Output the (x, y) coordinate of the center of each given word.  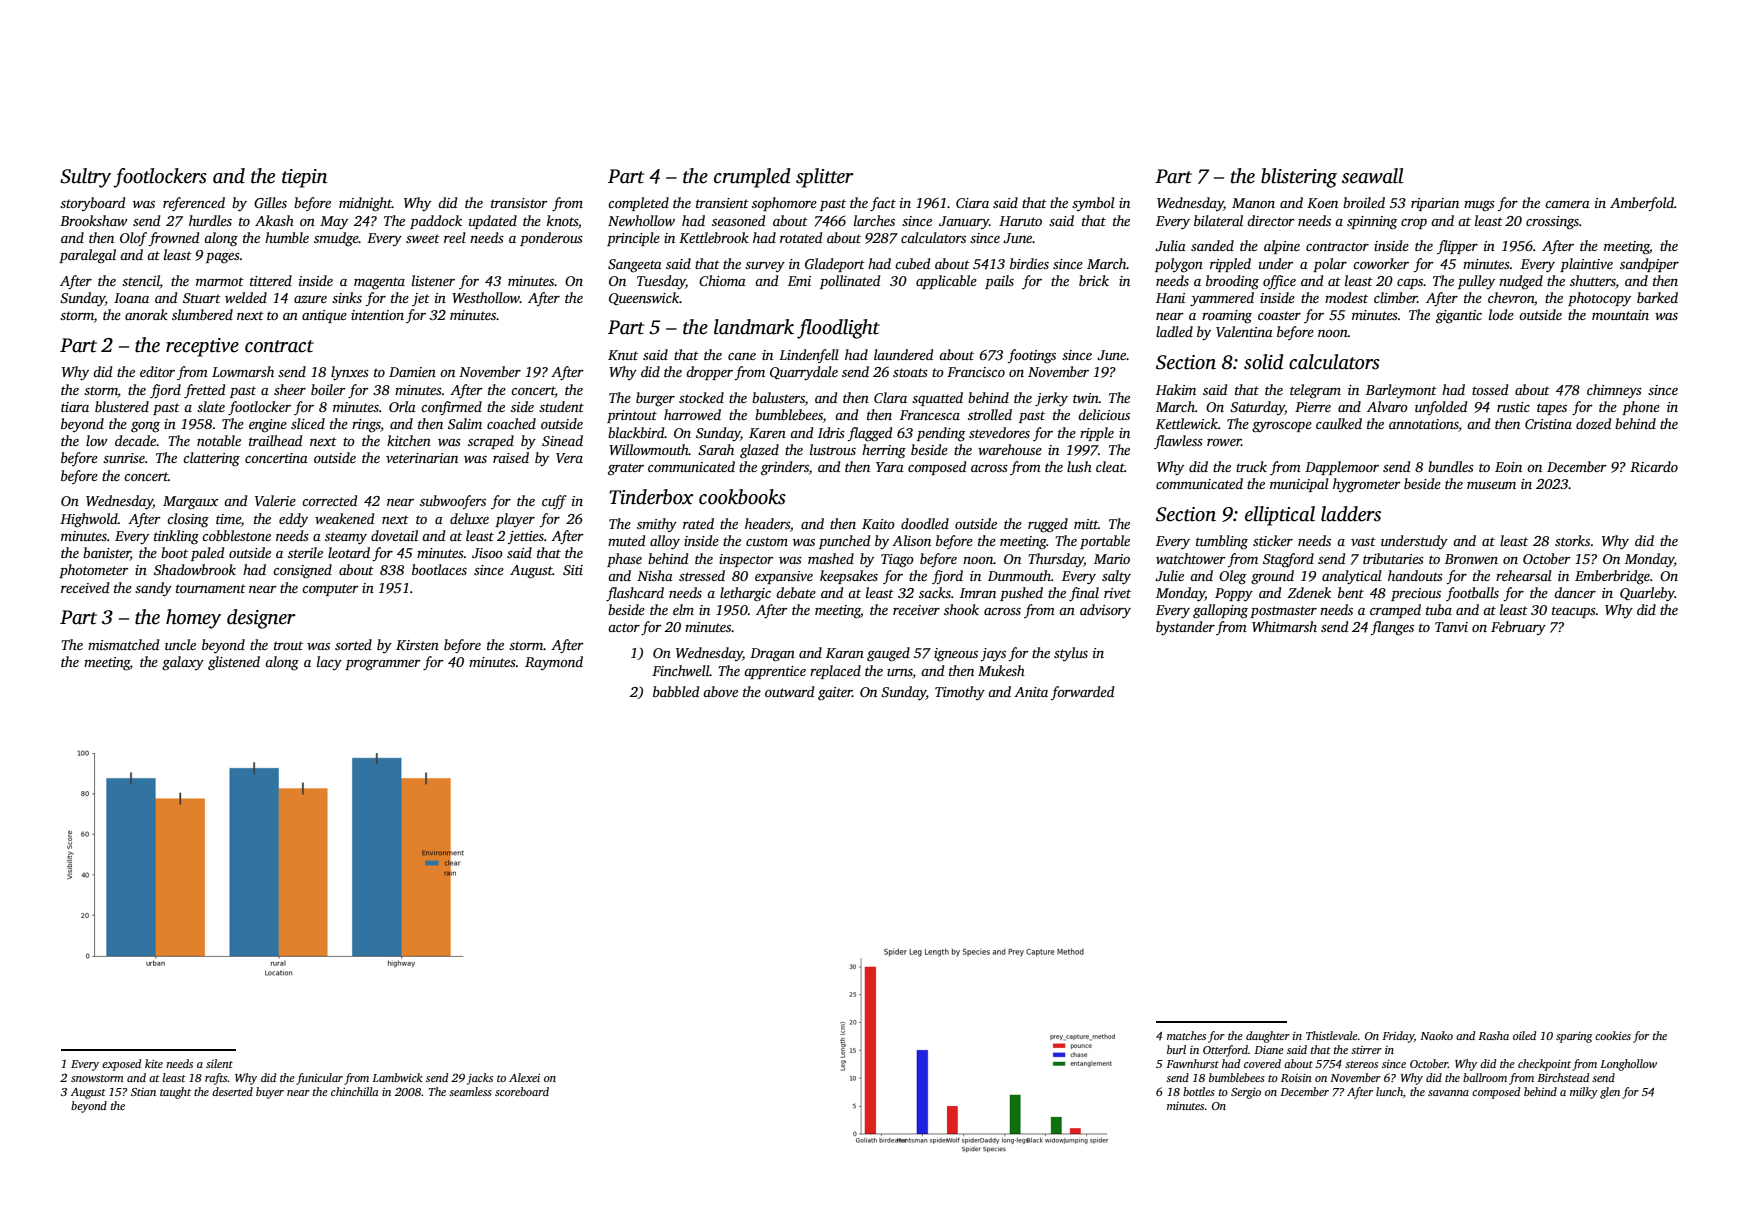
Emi (799, 281)
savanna (1448, 1093)
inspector (746, 560)
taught (175, 1093)
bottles (1199, 1091)
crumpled (752, 178)
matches (1186, 1035)
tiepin (304, 178)
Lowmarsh (243, 371)
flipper (1457, 247)
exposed (121, 1065)
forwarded (1082, 693)
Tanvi (1451, 627)
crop (1414, 224)
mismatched (123, 644)
